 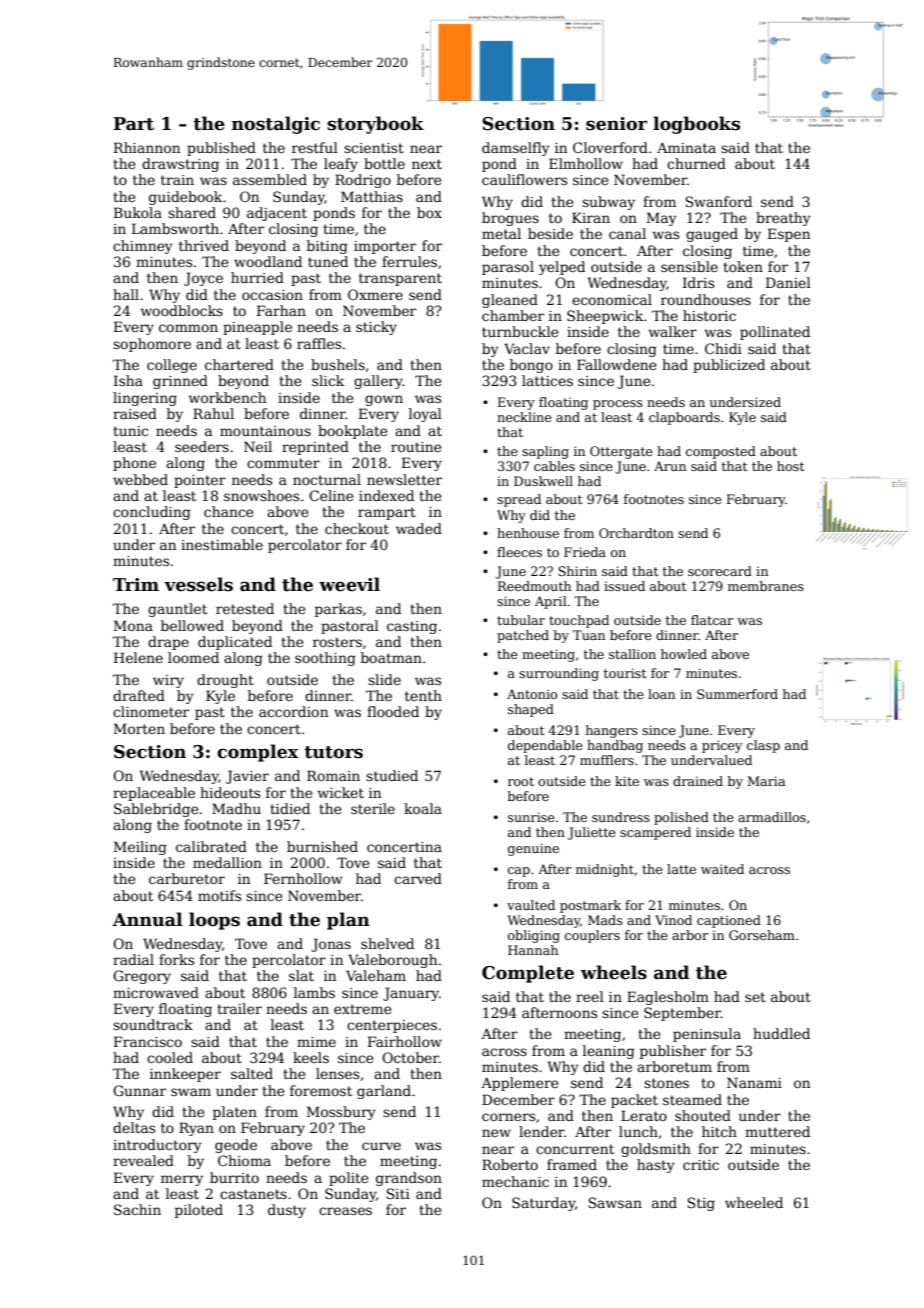 I want to click on mechanic, so click(x=515, y=1181).
